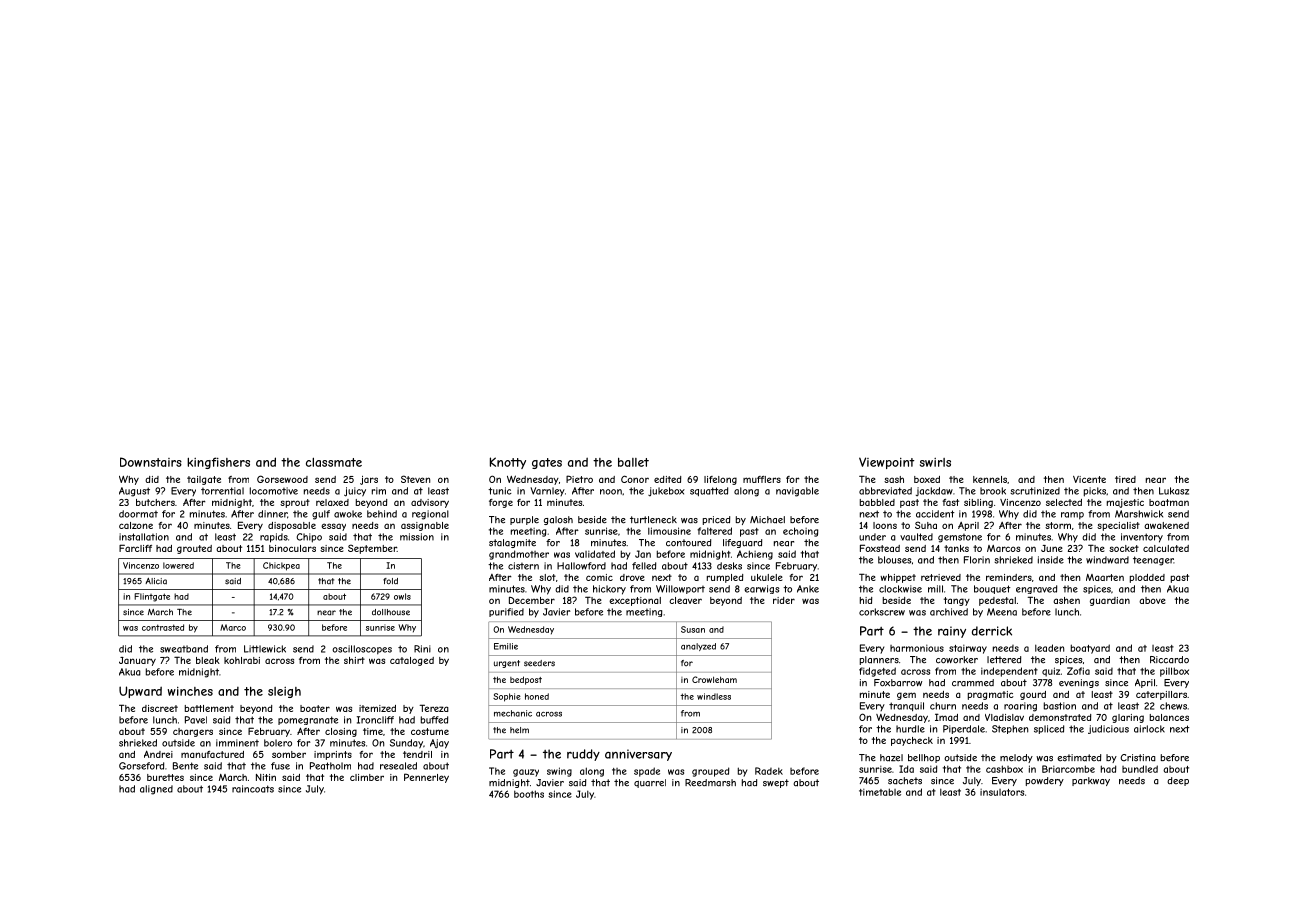  What do you see at coordinates (402, 596) in the screenshot?
I see `owls` at bounding box center [402, 596].
